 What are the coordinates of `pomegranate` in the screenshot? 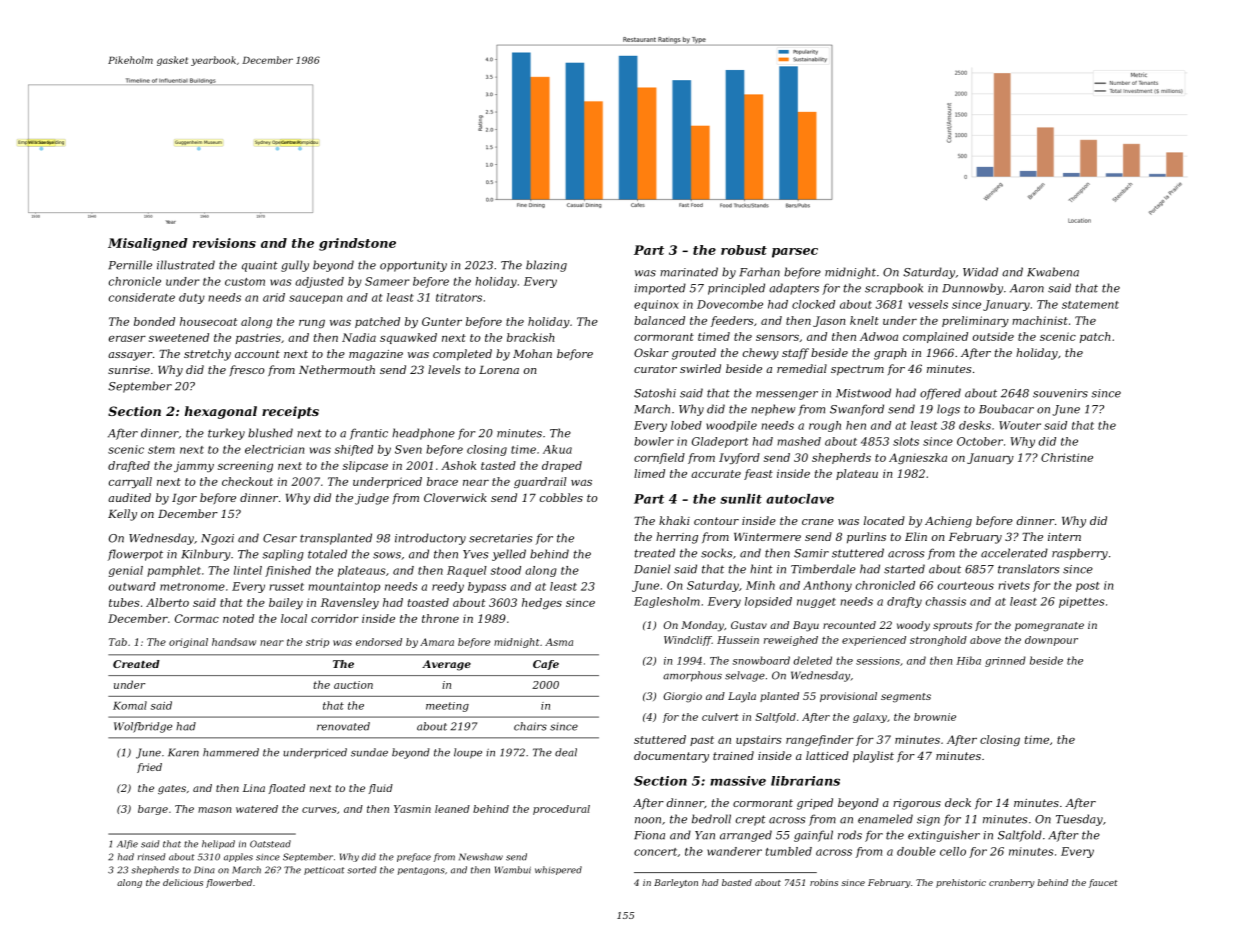 It's located at (1049, 627).
